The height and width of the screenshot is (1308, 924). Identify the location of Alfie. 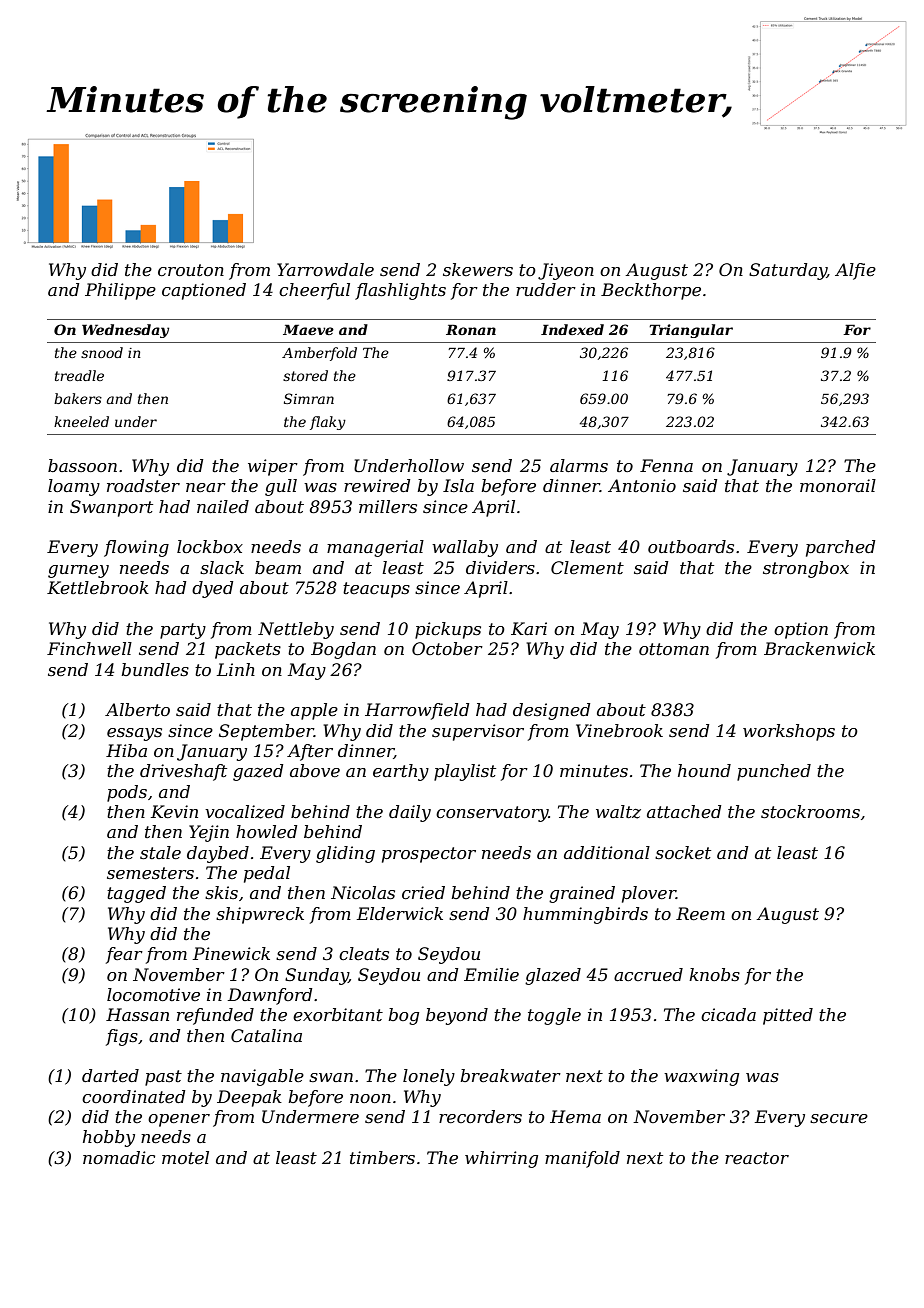
(855, 271).
